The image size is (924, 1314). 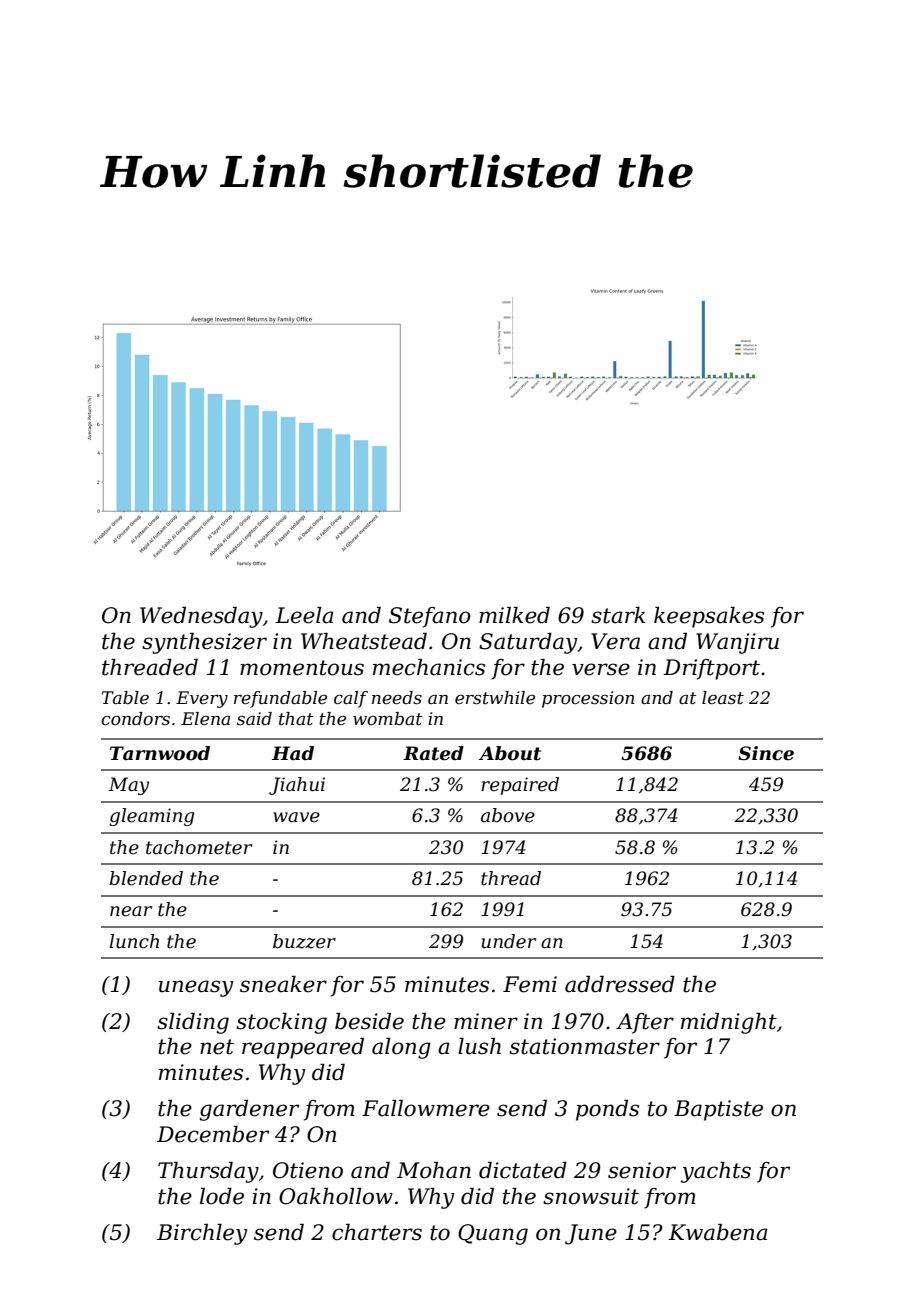 I want to click on beside, so click(x=369, y=1021).
